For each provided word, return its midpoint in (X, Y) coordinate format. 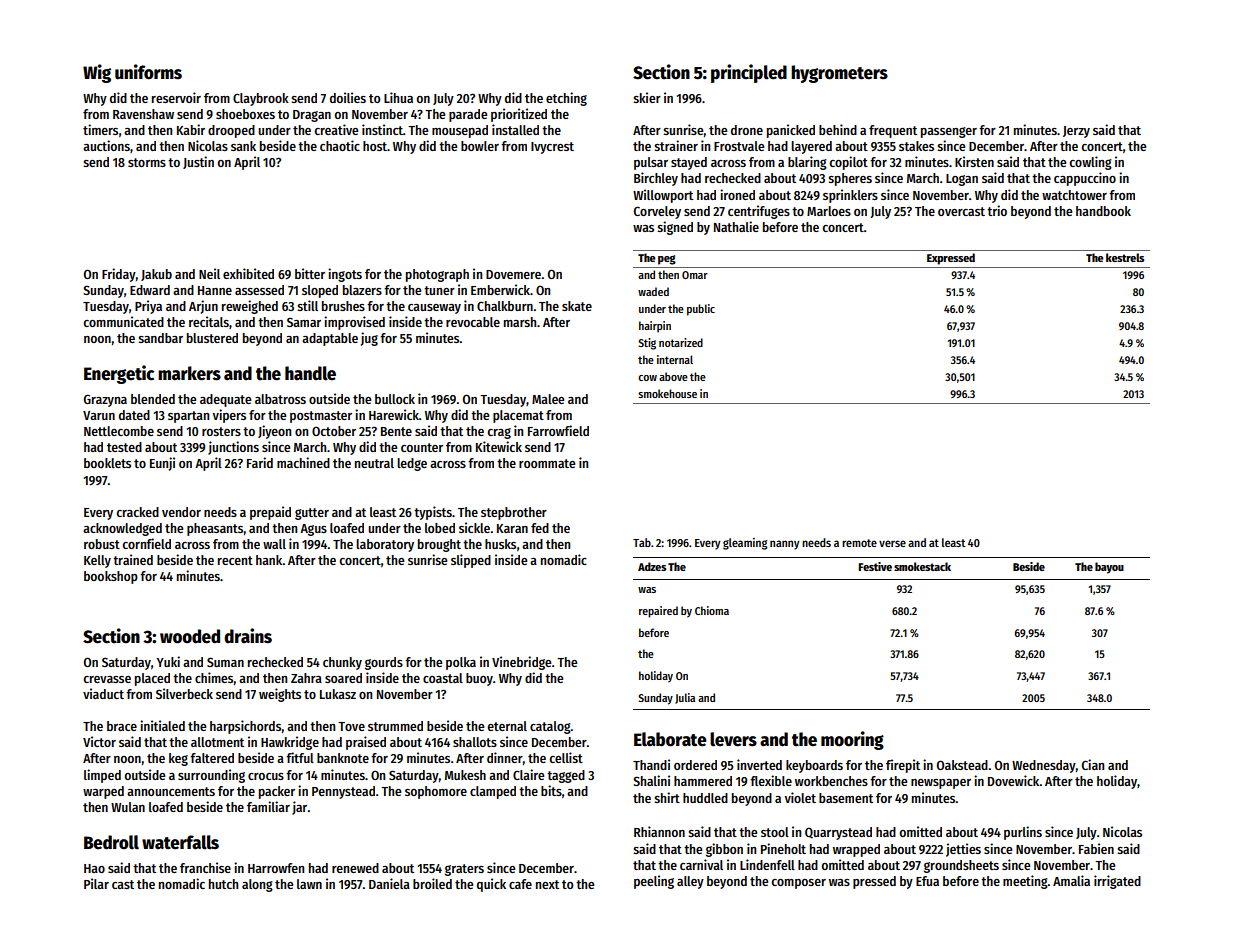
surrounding (211, 776)
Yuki (168, 661)
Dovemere (513, 274)
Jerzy (1076, 132)
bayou (1109, 568)
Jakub (156, 275)
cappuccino (1085, 179)
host (375, 146)
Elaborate (670, 739)
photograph (437, 275)
